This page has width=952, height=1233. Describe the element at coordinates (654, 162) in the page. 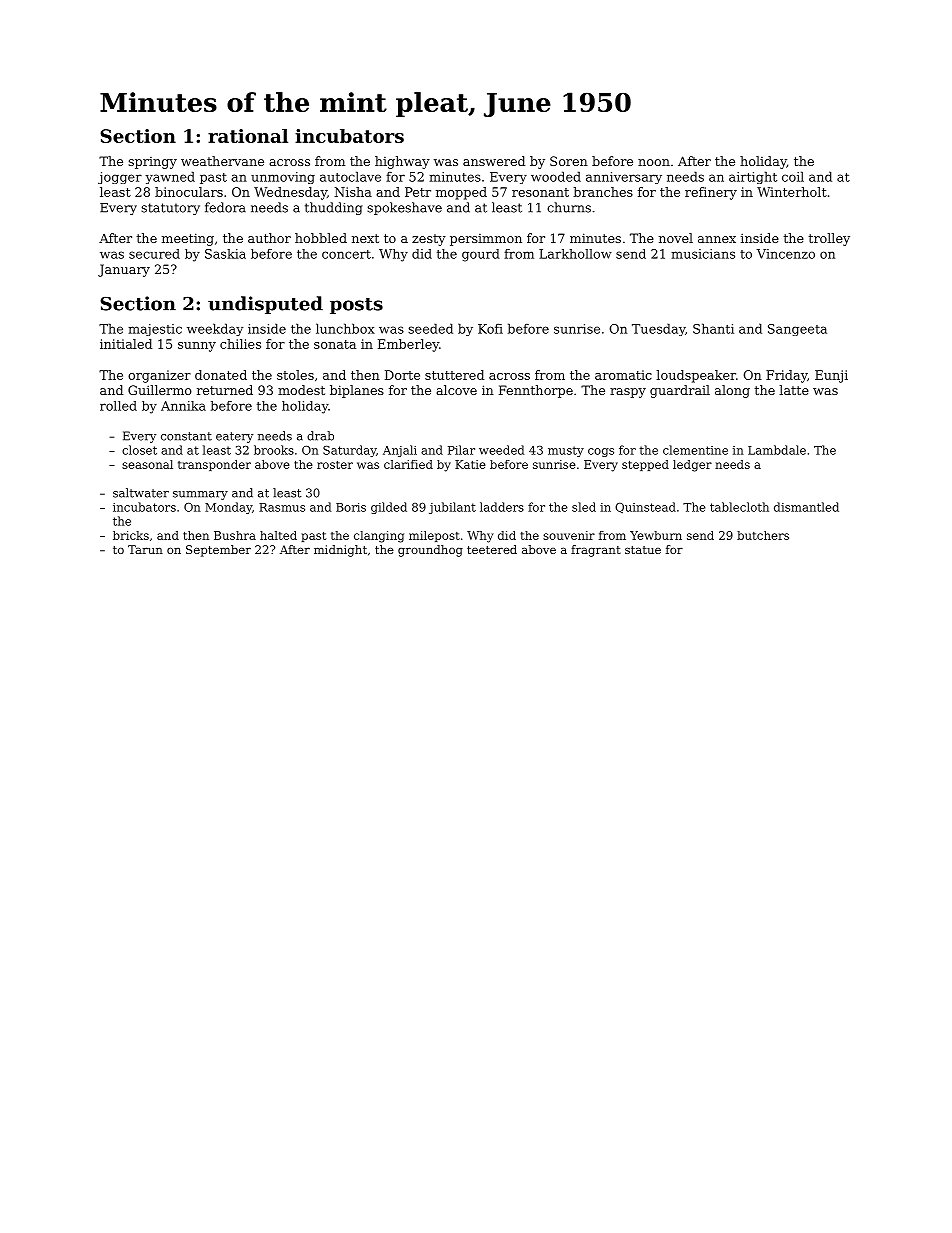

I see `noon` at that location.
